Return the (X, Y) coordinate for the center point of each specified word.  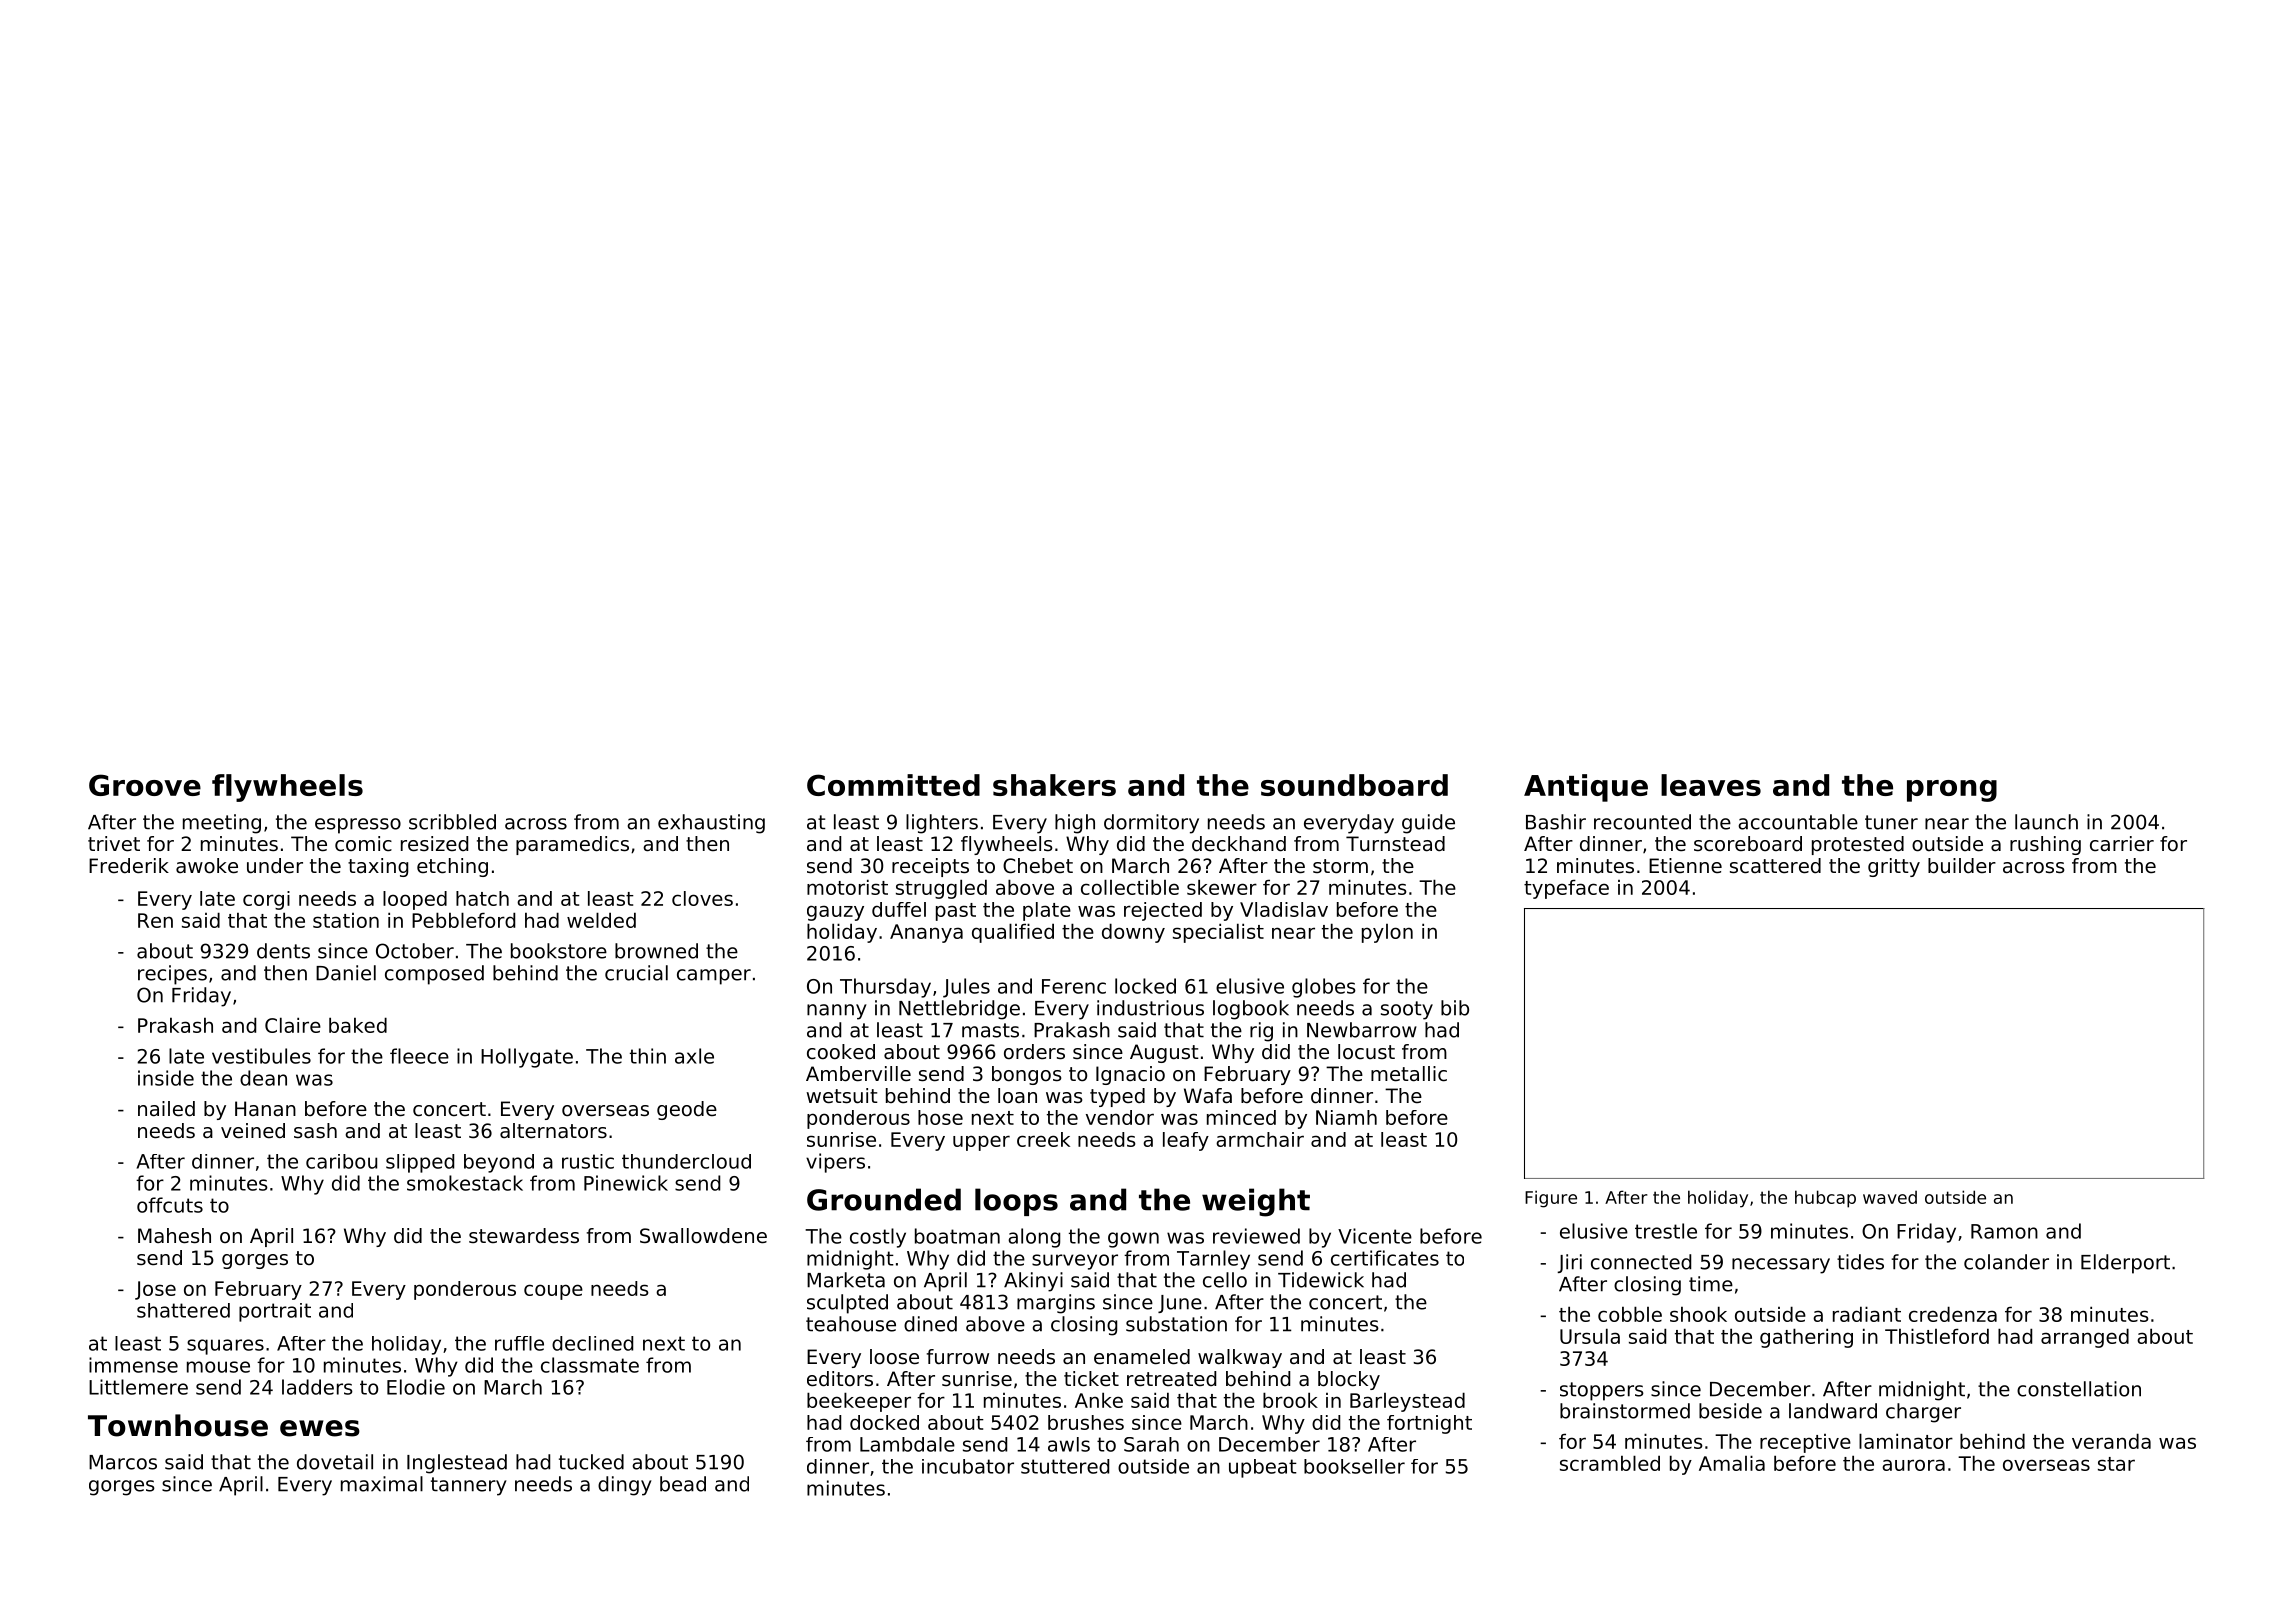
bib (1455, 1008)
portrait (275, 1312)
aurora (1913, 1465)
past (956, 912)
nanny (837, 1012)
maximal (382, 1484)
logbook (1251, 1010)
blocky (1349, 1380)
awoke (207, 866)
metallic (1409, 1074)
